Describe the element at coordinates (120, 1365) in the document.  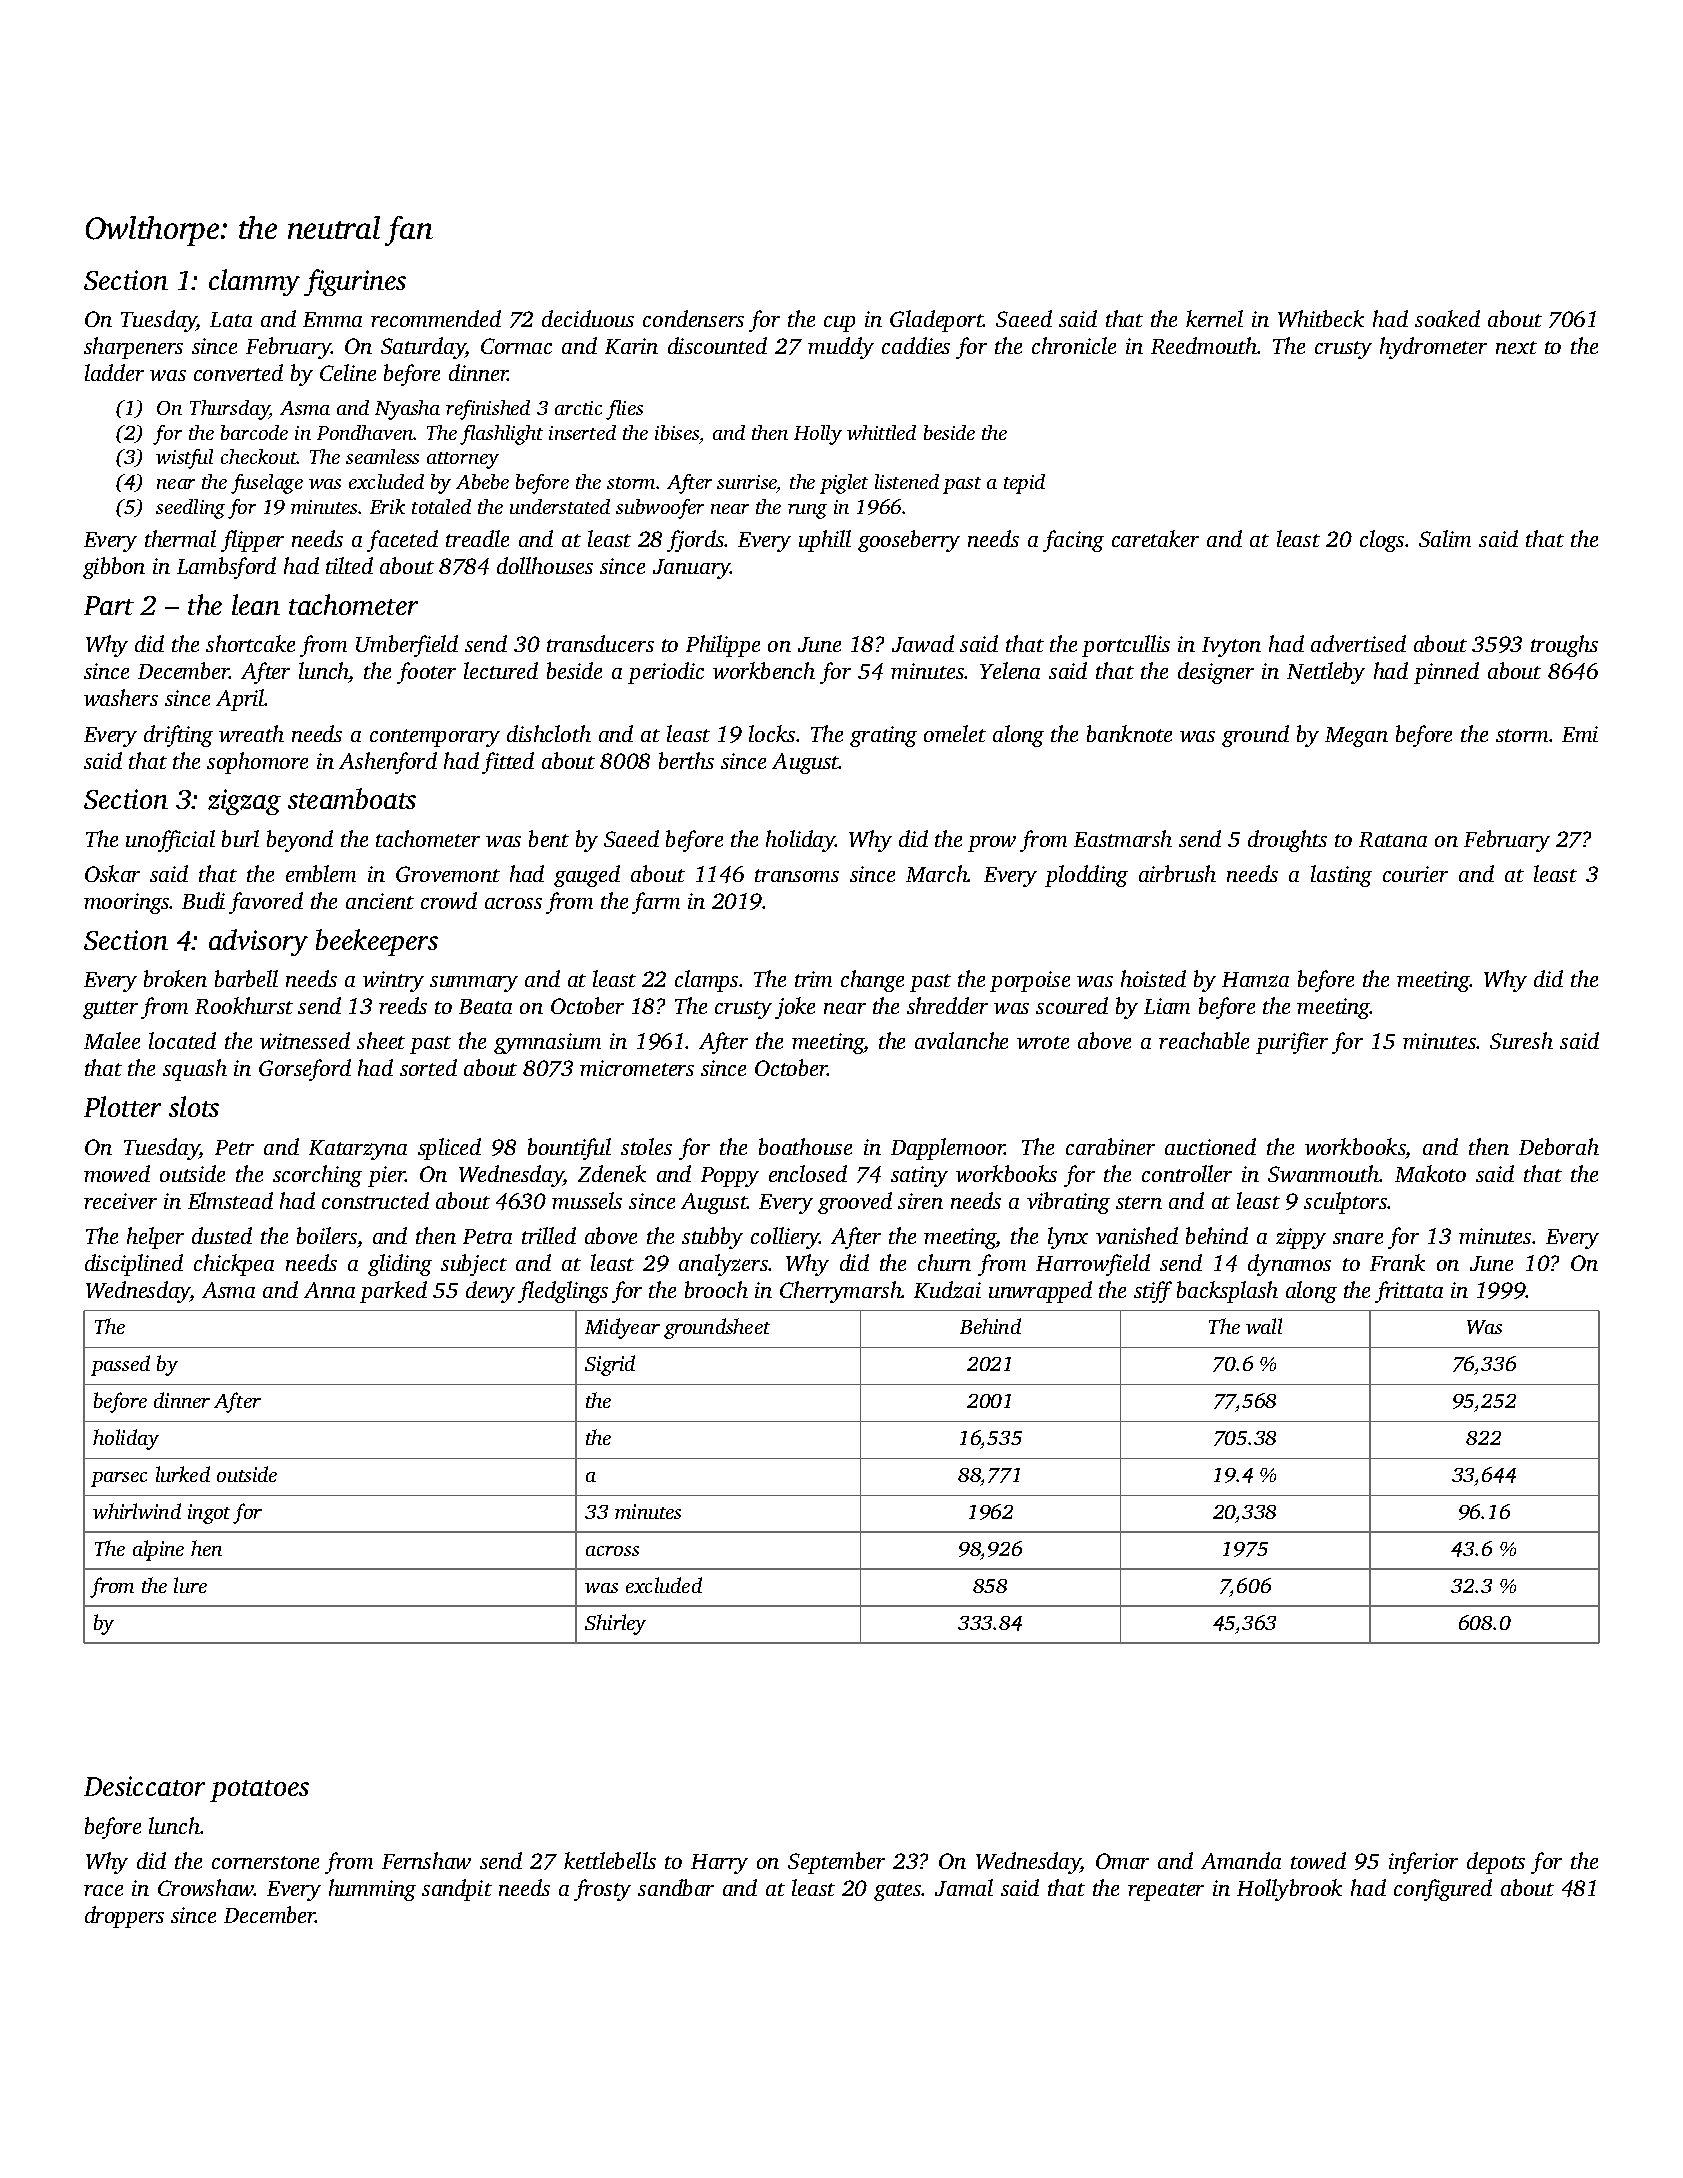
I see `passed` at that location.
